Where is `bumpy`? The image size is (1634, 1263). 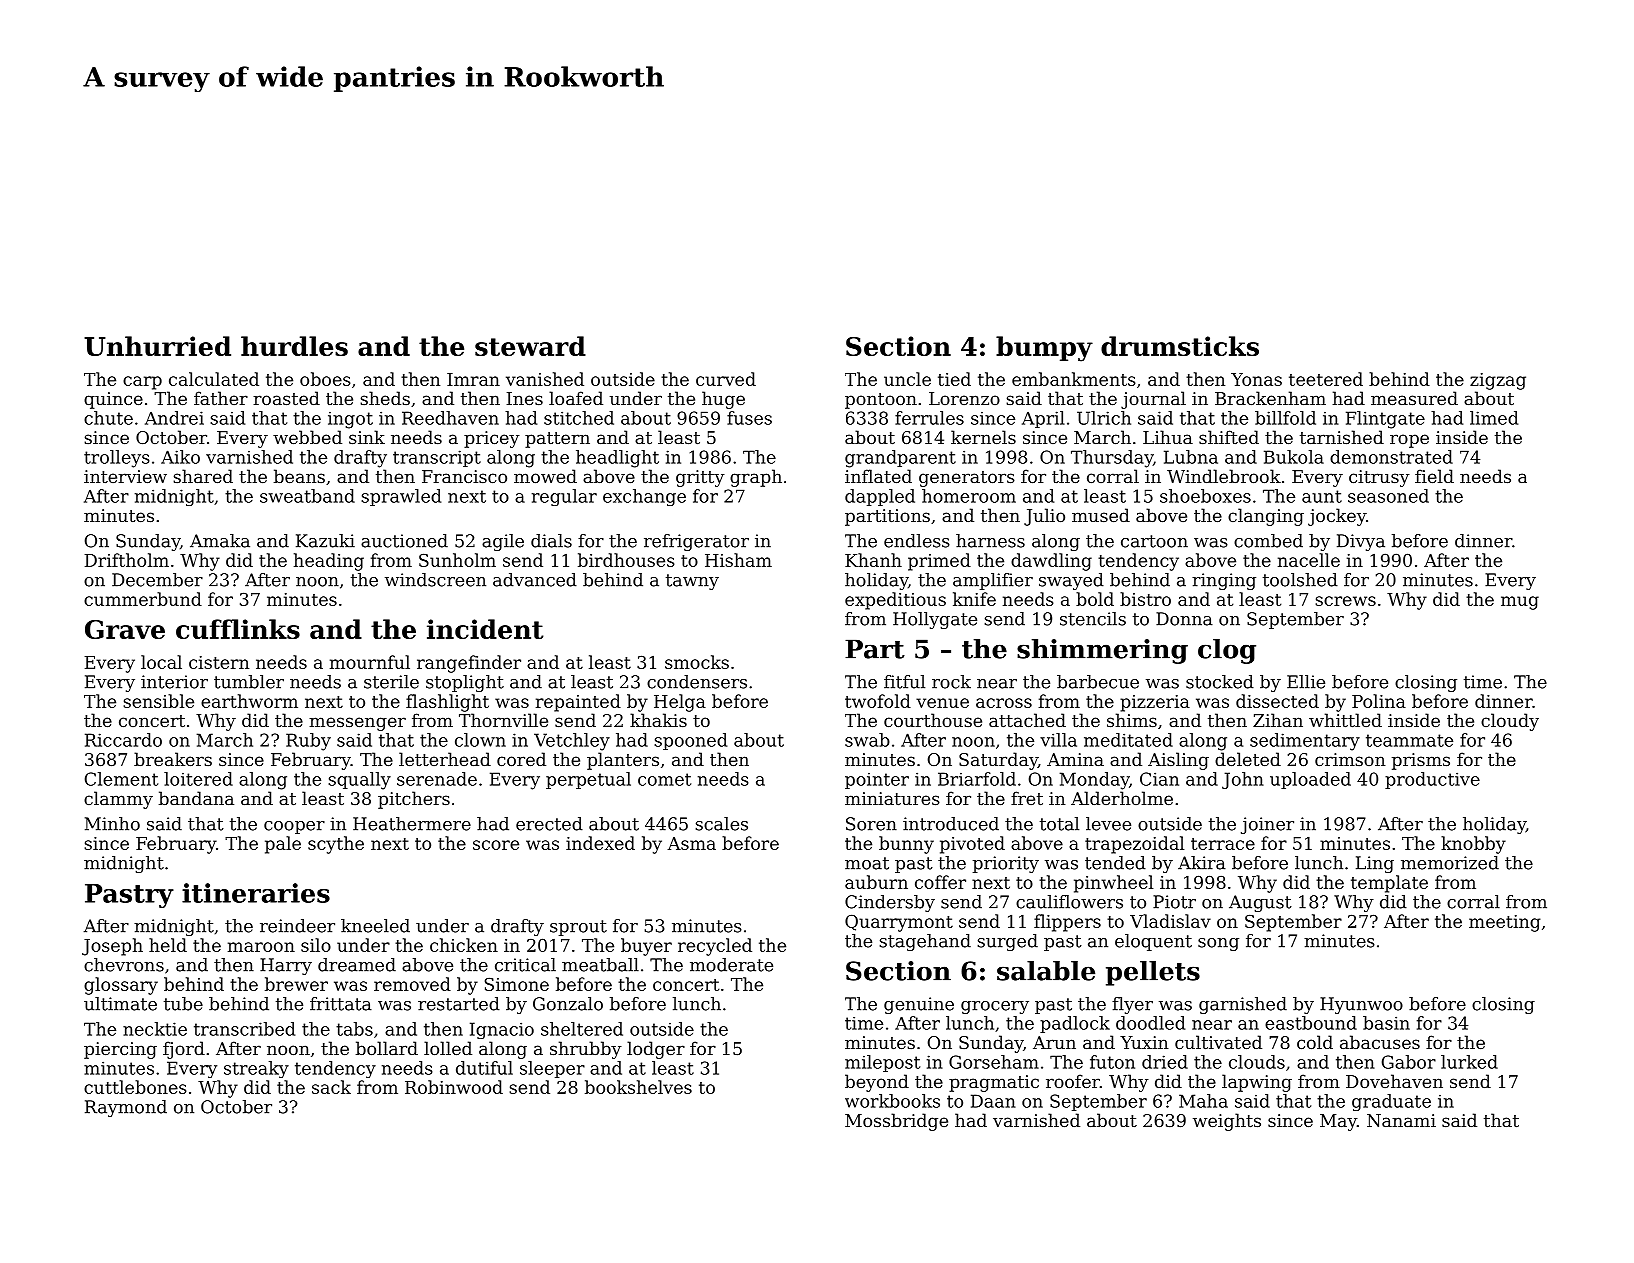
bumpy is located at coordinates (1044, 349).
